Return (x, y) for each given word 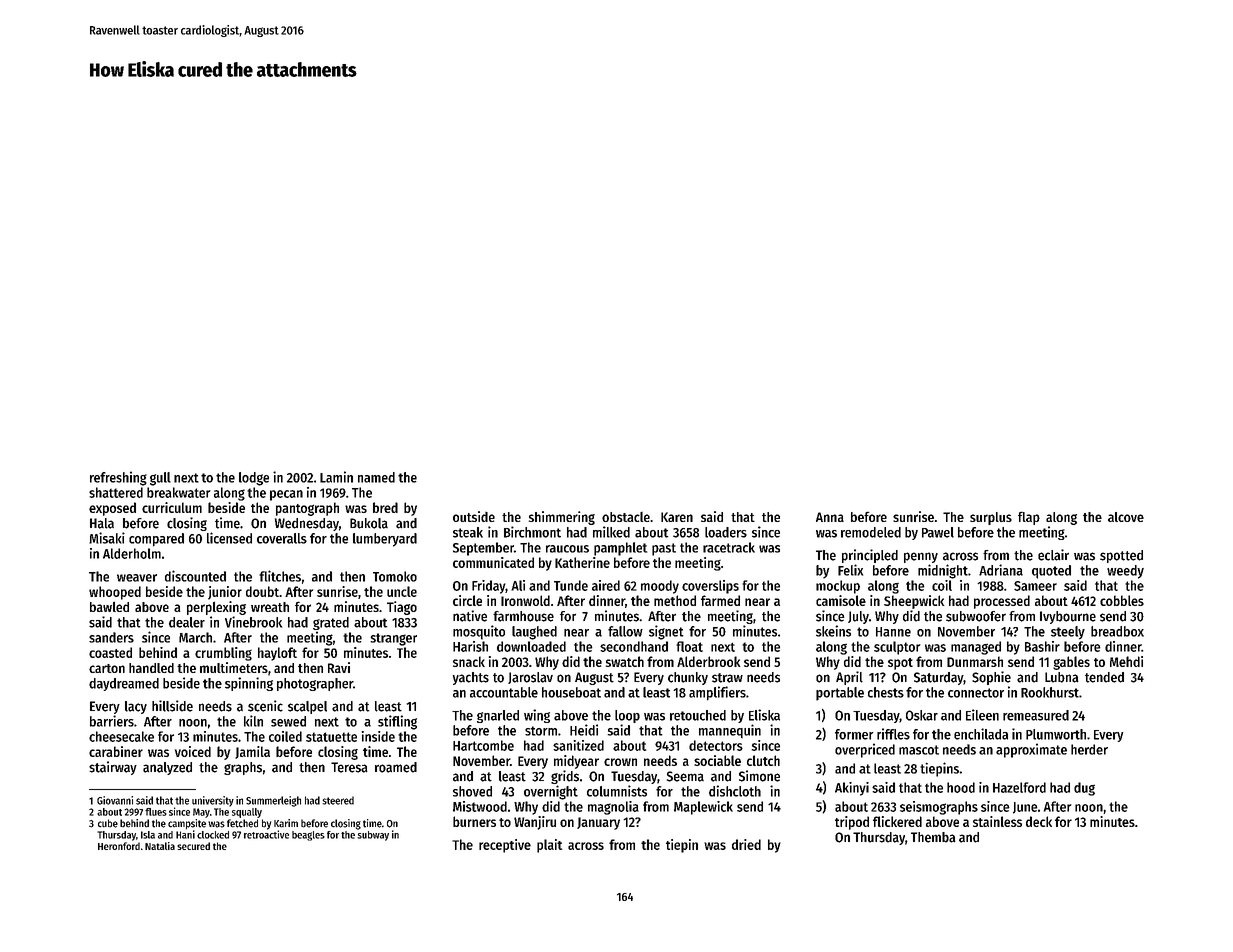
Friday (489, 587)
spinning (249, 684)
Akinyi (852, 789)
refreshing (118, 478)
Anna (830, 517)
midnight (943, 571)
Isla (148, 835)
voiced (193, 751)
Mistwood (480, 806)
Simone (759, 776)
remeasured (1036, 715)
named (376, 477)
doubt (262, 591)
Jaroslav (530, 678)
